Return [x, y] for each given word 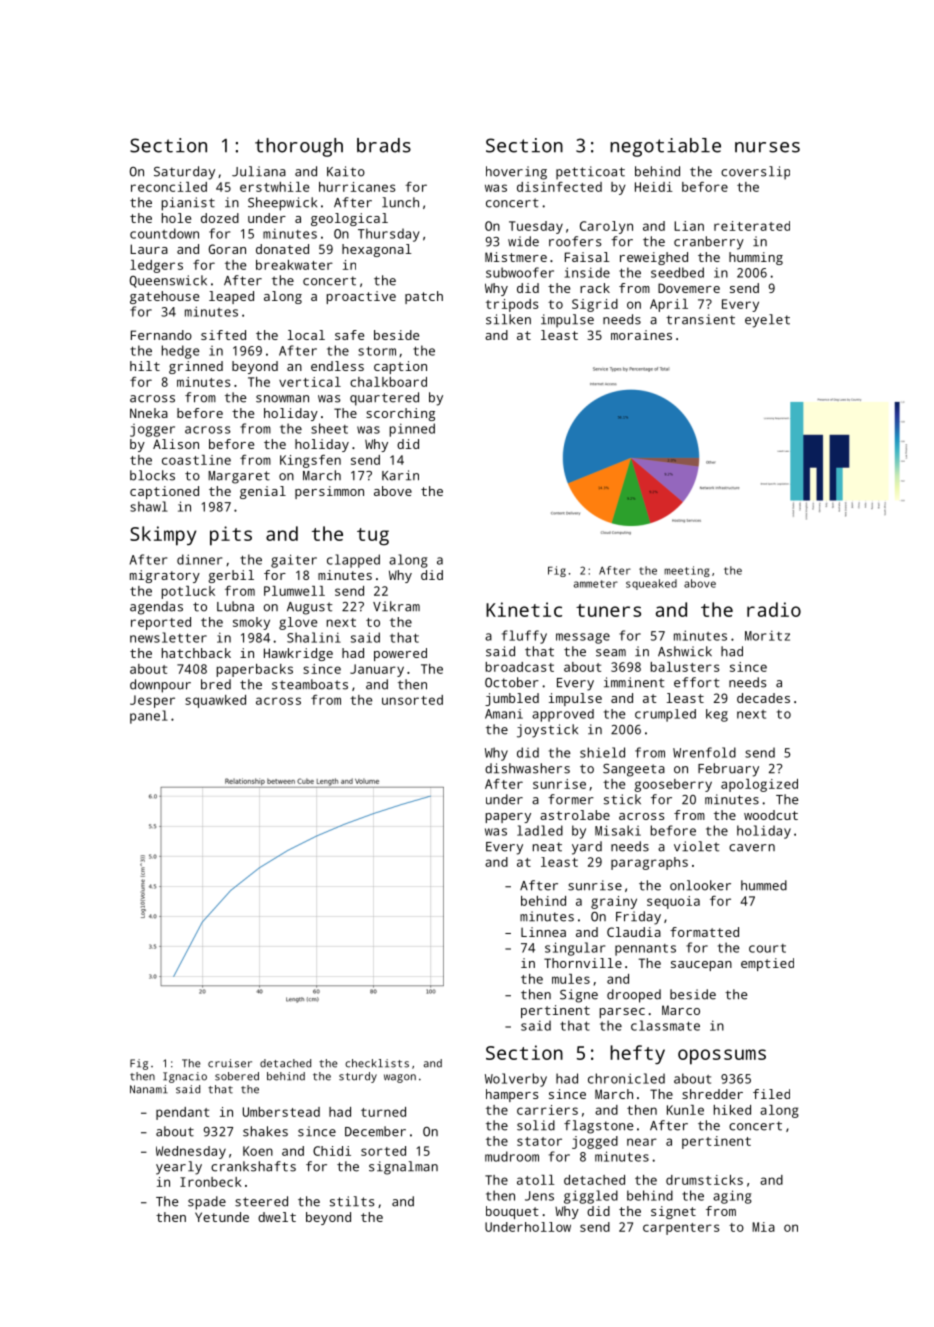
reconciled [169, 187]
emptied [767, 964]
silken [508, 319]
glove [298, 623]
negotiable [665, 147]
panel [149, 717]
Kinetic [524, 609]
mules [571, 979]
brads [384, 145]
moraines [641, 335]
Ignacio [185, 1077]
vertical [310, 382]
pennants [645, 950]
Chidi [332, 1151]
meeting [687, 571]
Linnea [543, 932]
